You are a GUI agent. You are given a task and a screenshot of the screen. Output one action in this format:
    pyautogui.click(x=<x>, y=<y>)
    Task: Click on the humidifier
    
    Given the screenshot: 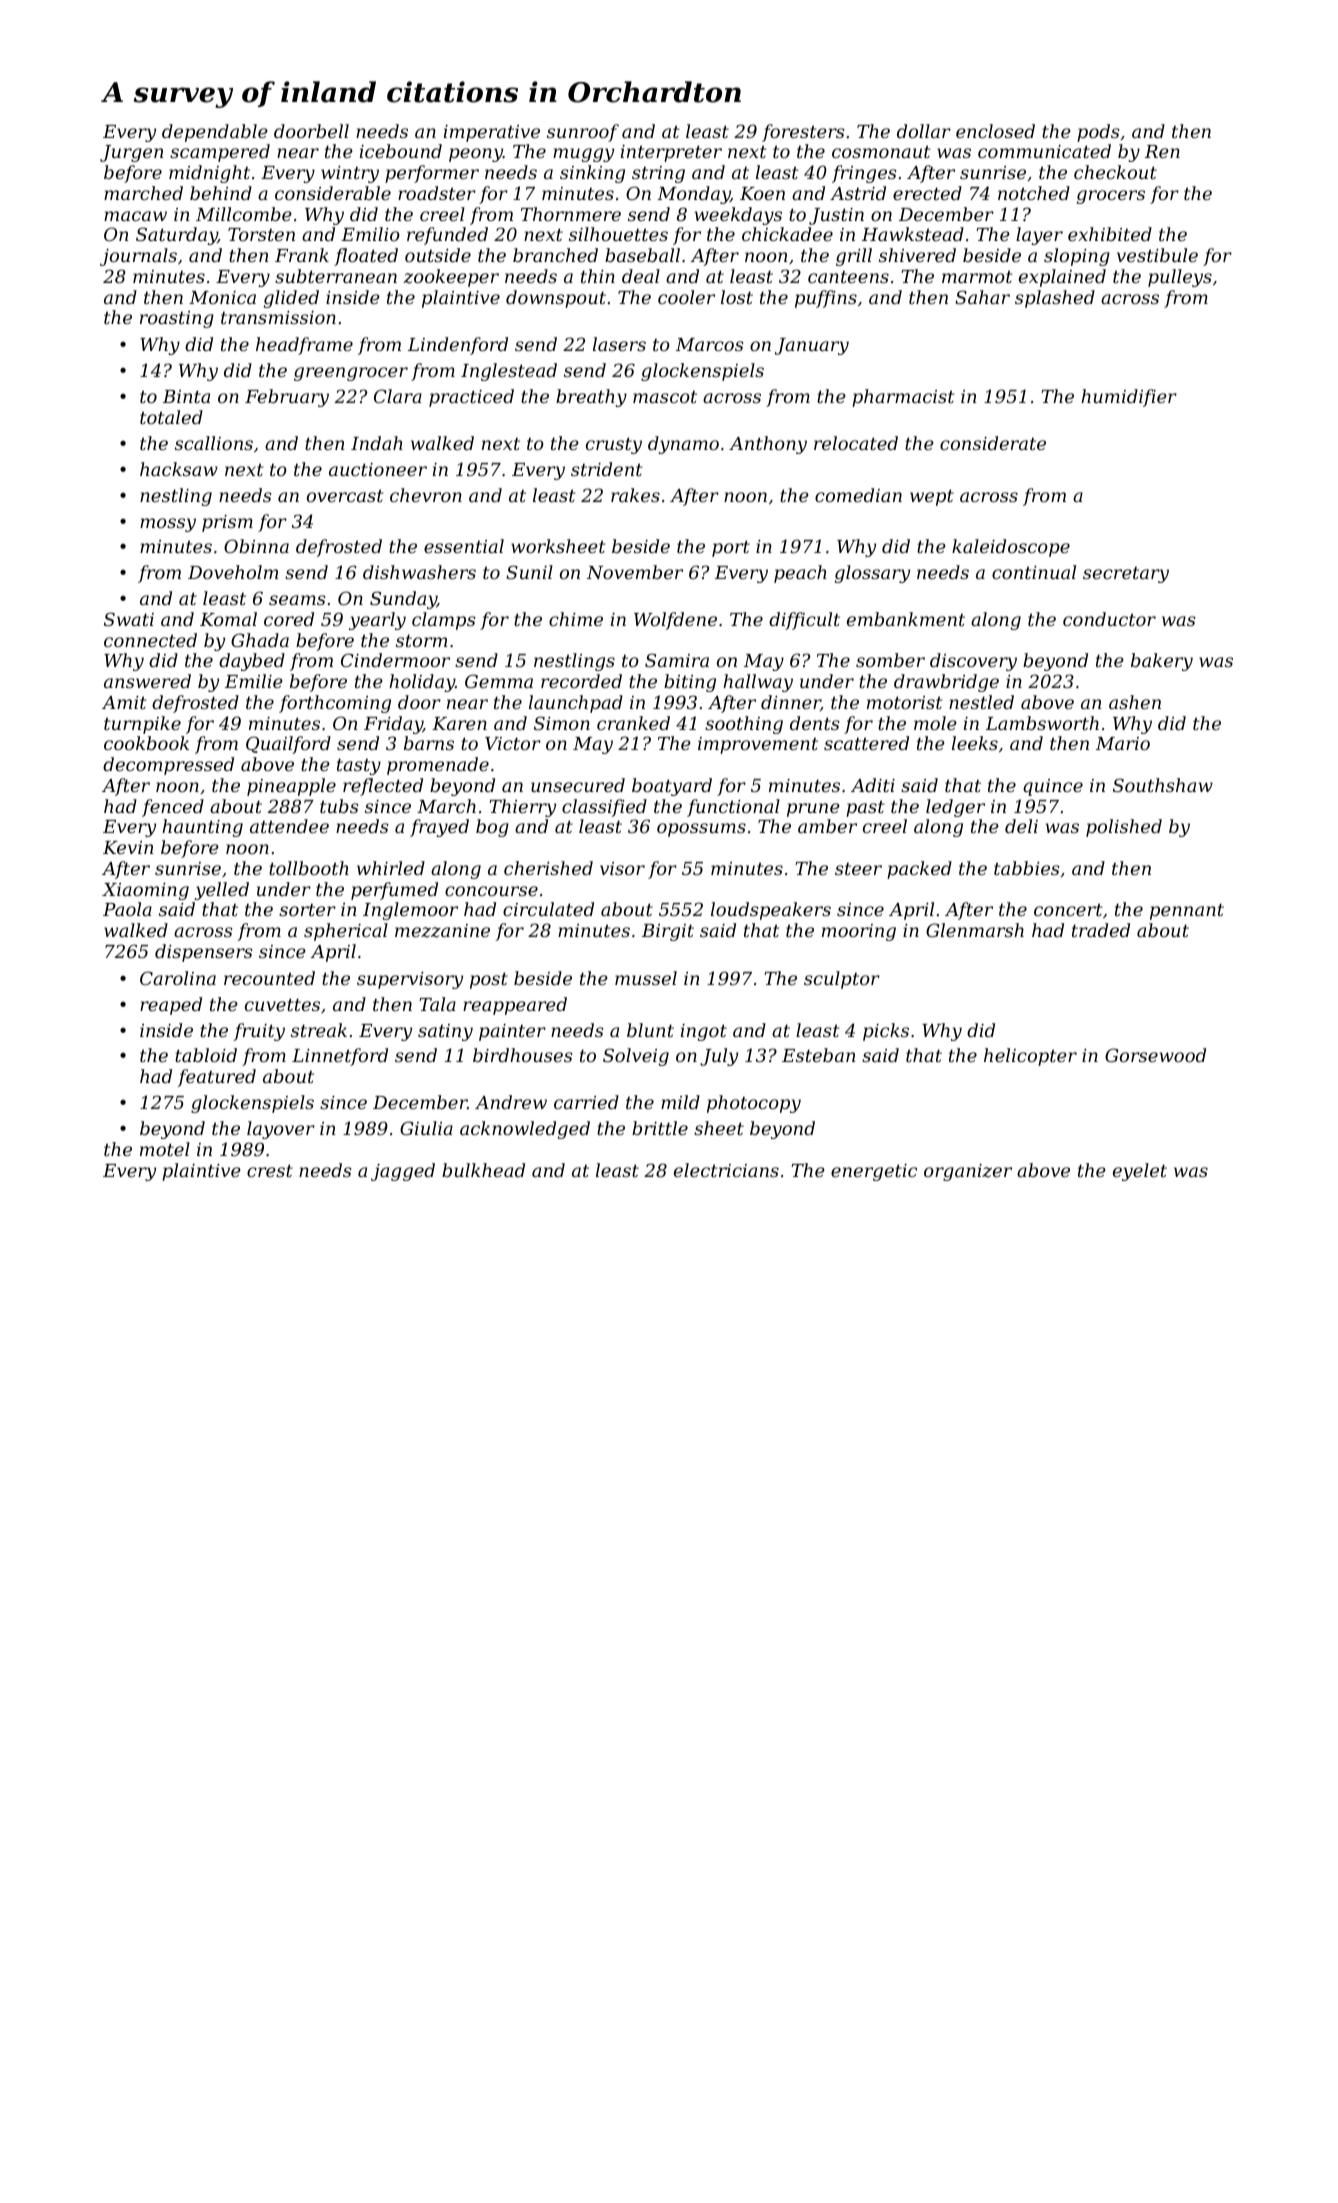 What is the action you would take?
    pyautogui.click(x=1129, y=398)
